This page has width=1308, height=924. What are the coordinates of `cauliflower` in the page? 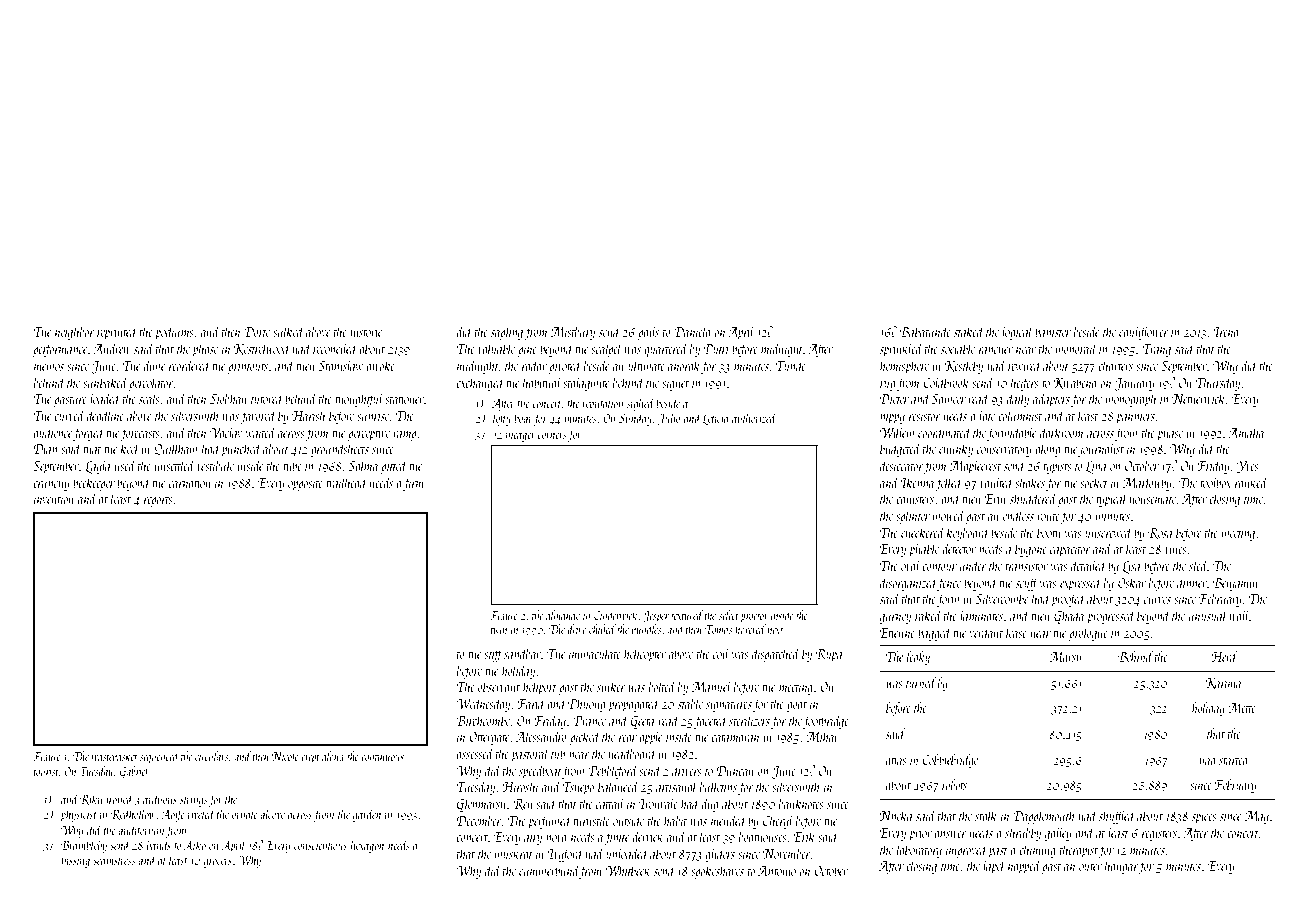 It's located at (1144, 332).
